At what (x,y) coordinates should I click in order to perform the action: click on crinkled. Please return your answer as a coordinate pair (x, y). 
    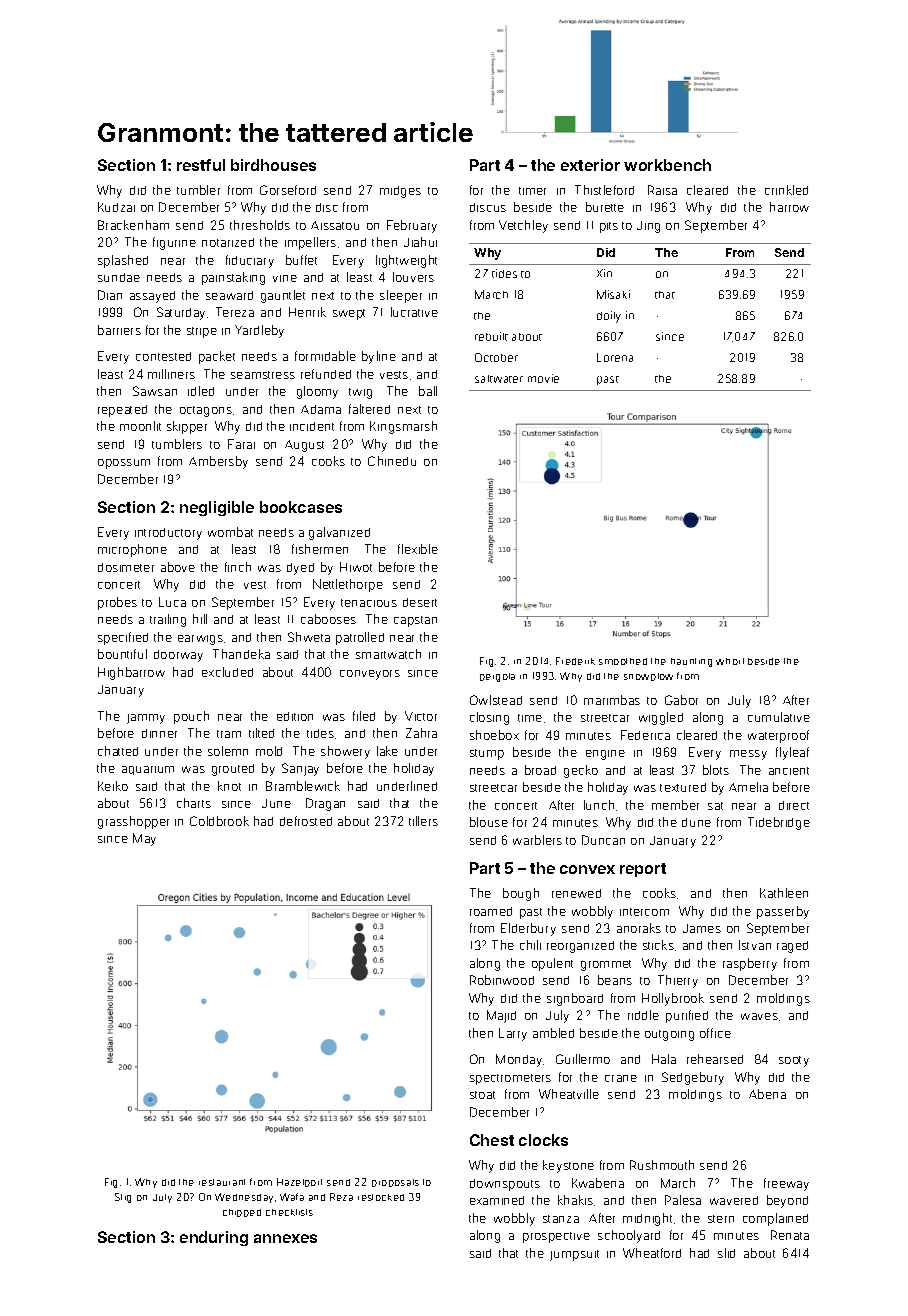
    Looking at the image, I should click on (786, 190).
